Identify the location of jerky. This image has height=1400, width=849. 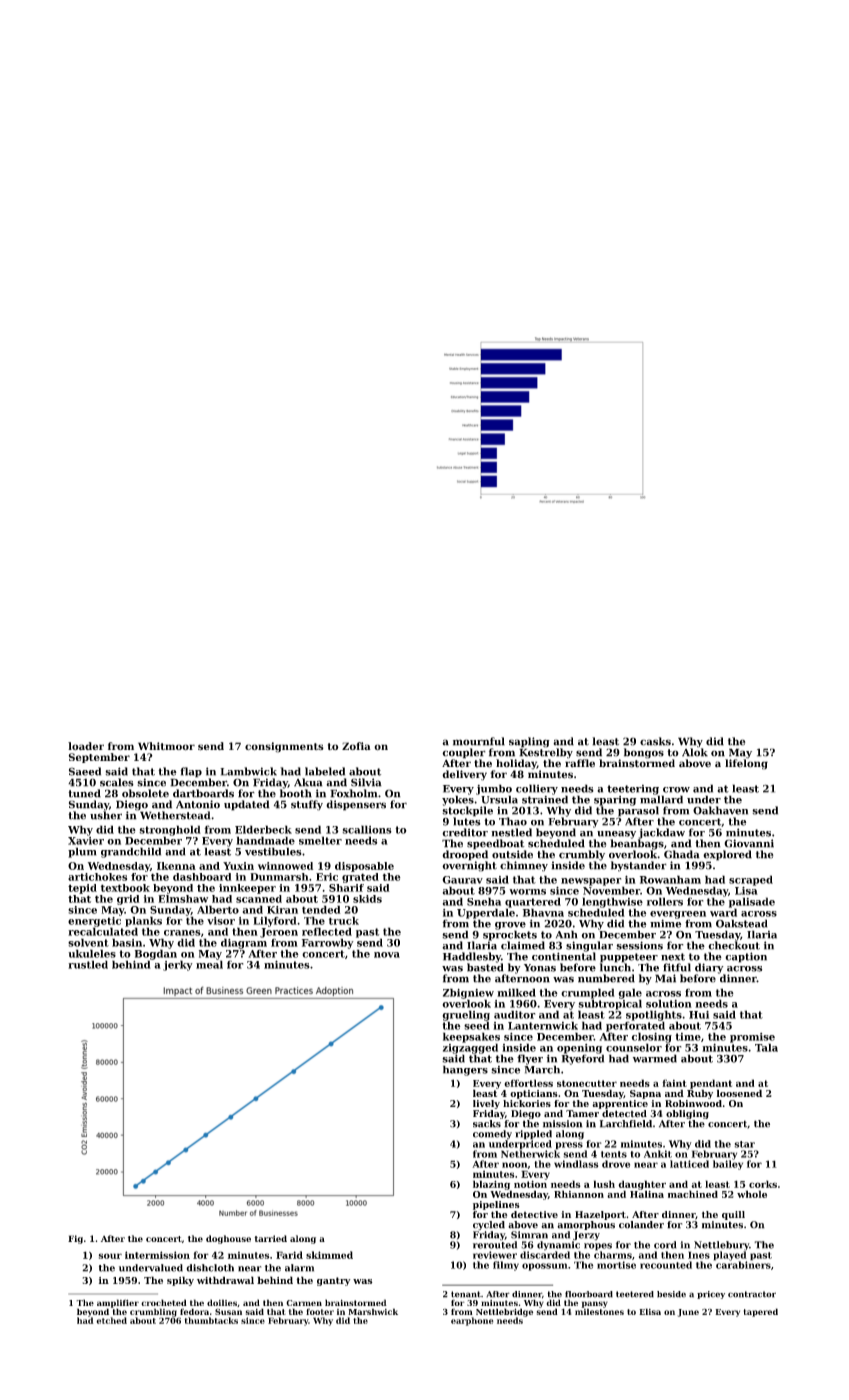
(178, 965).
